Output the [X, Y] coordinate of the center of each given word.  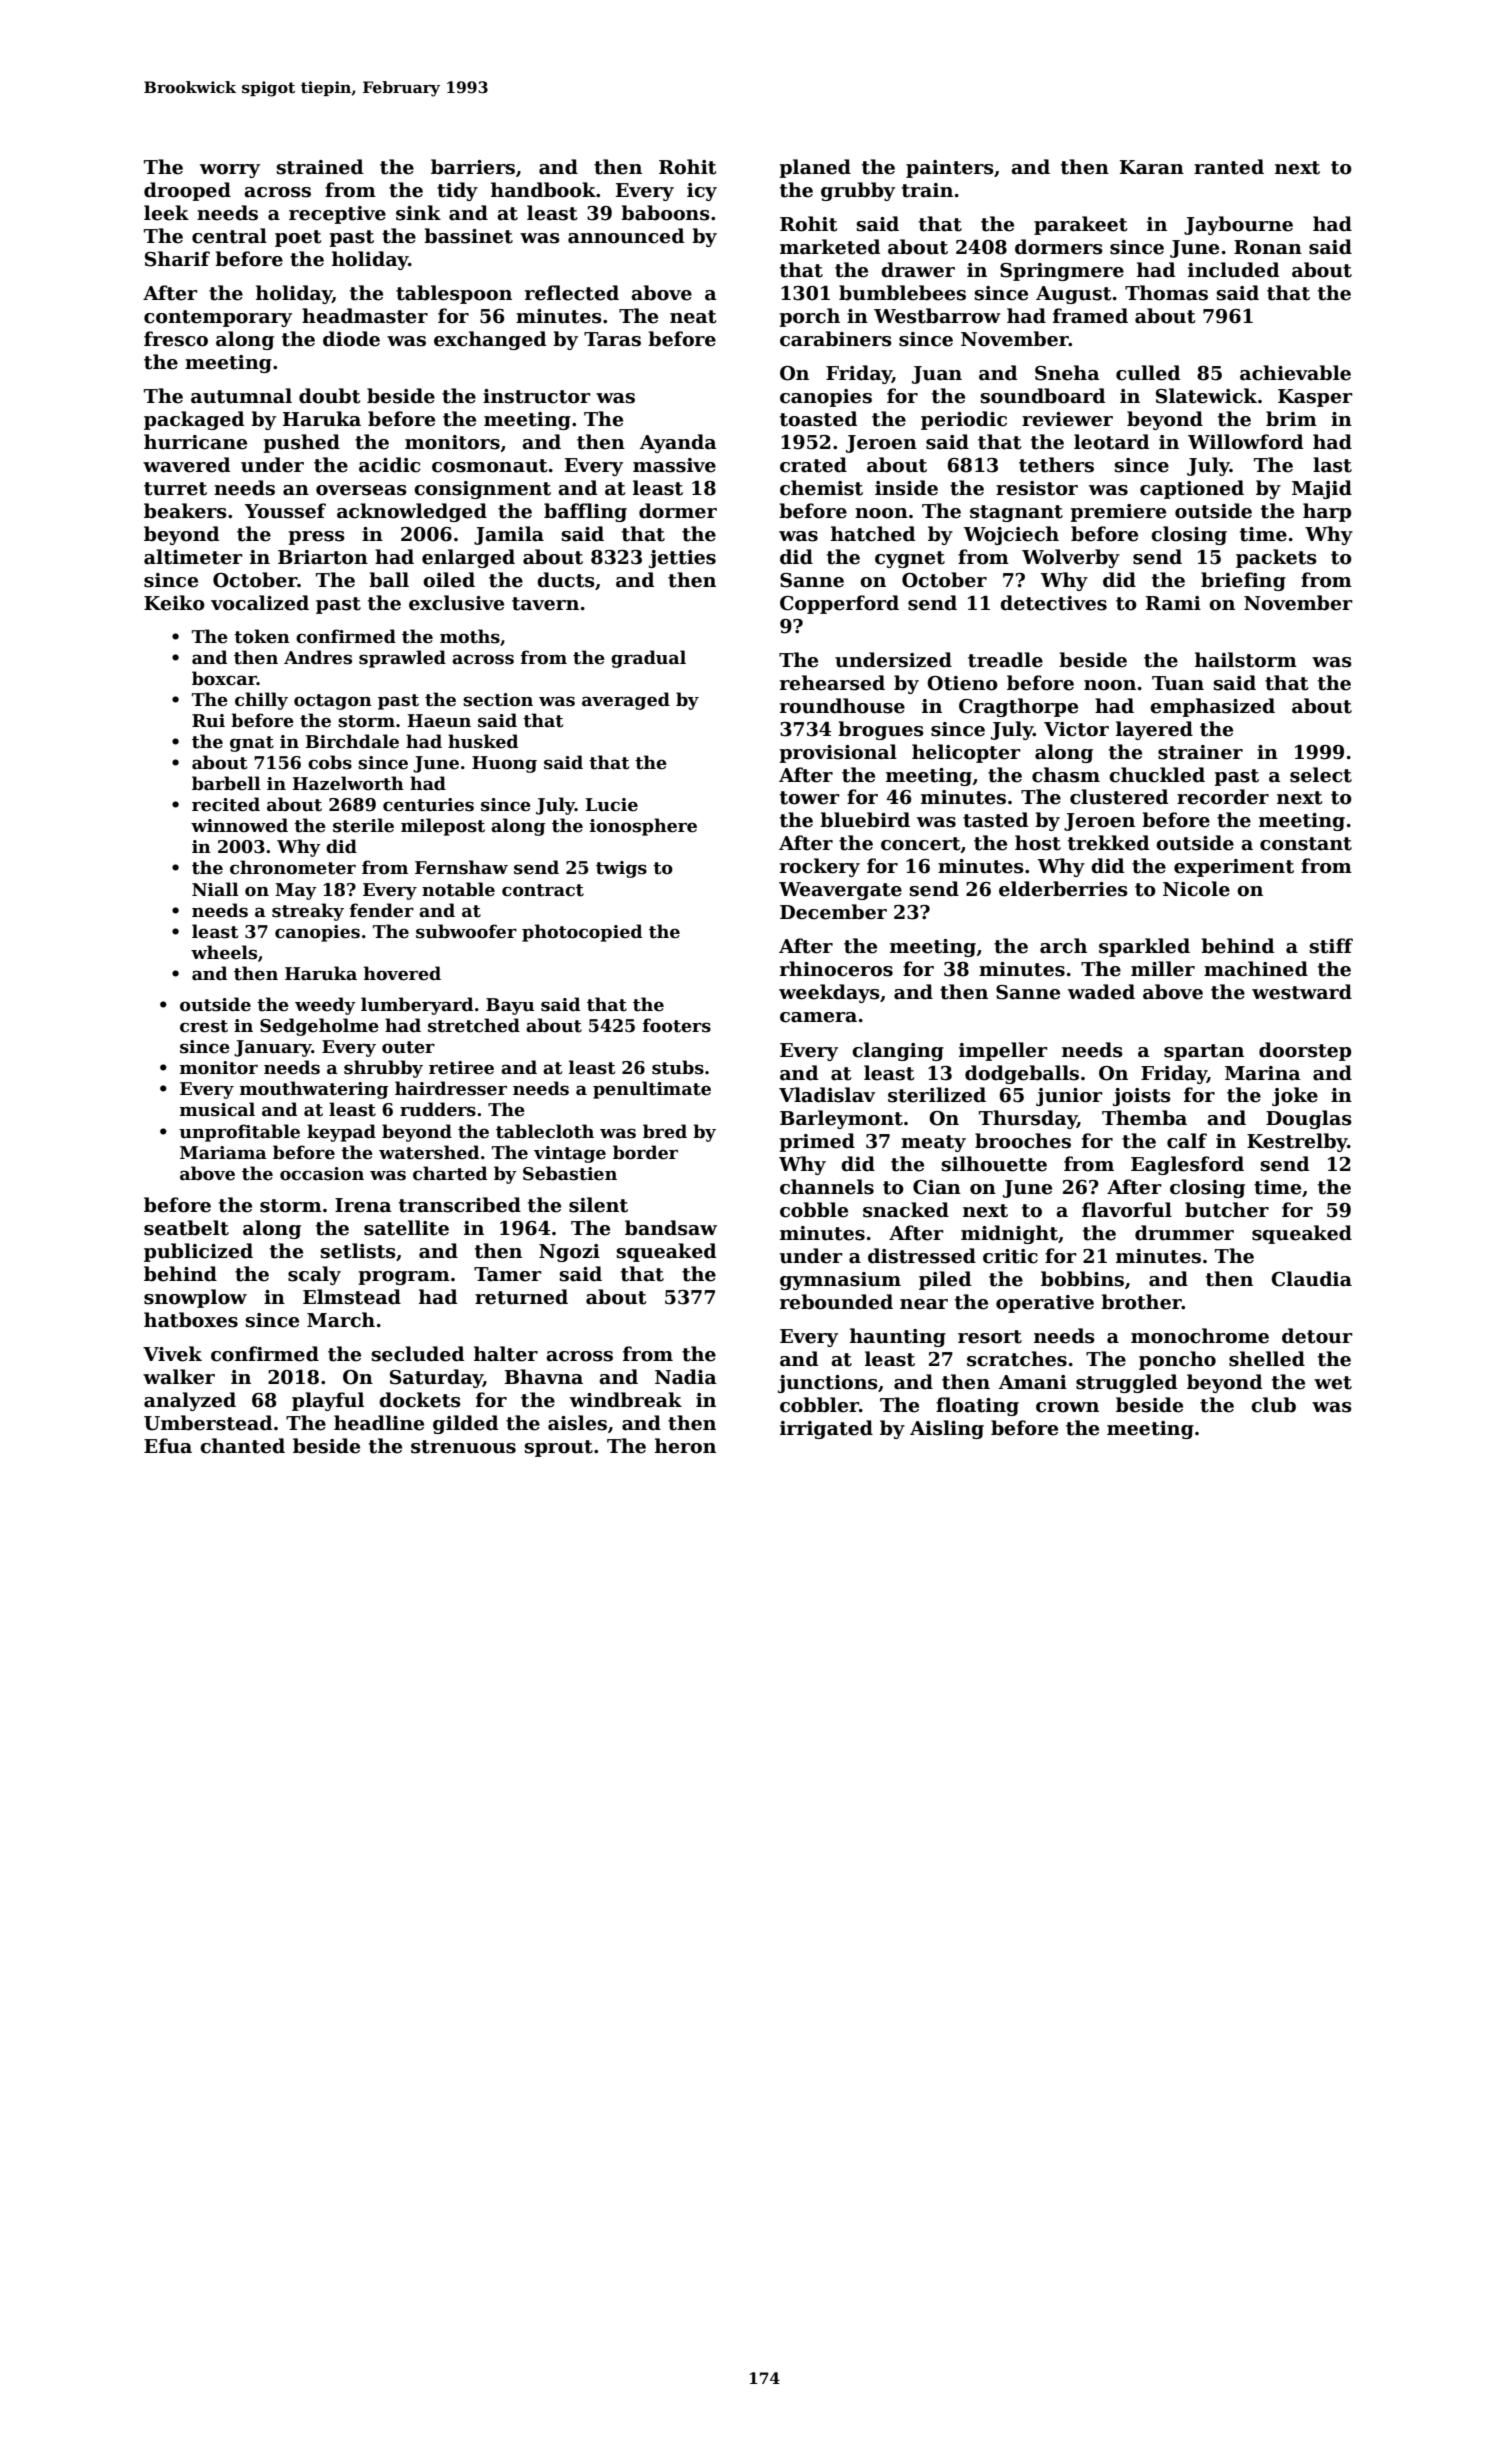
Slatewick [1206, 396]
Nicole [1196, 889]
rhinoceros [836, 969]
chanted [242, 1446]
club [1273, 1405]
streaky [308, 912]
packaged [194, 420]
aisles [577, 1423]
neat [693, 317]
